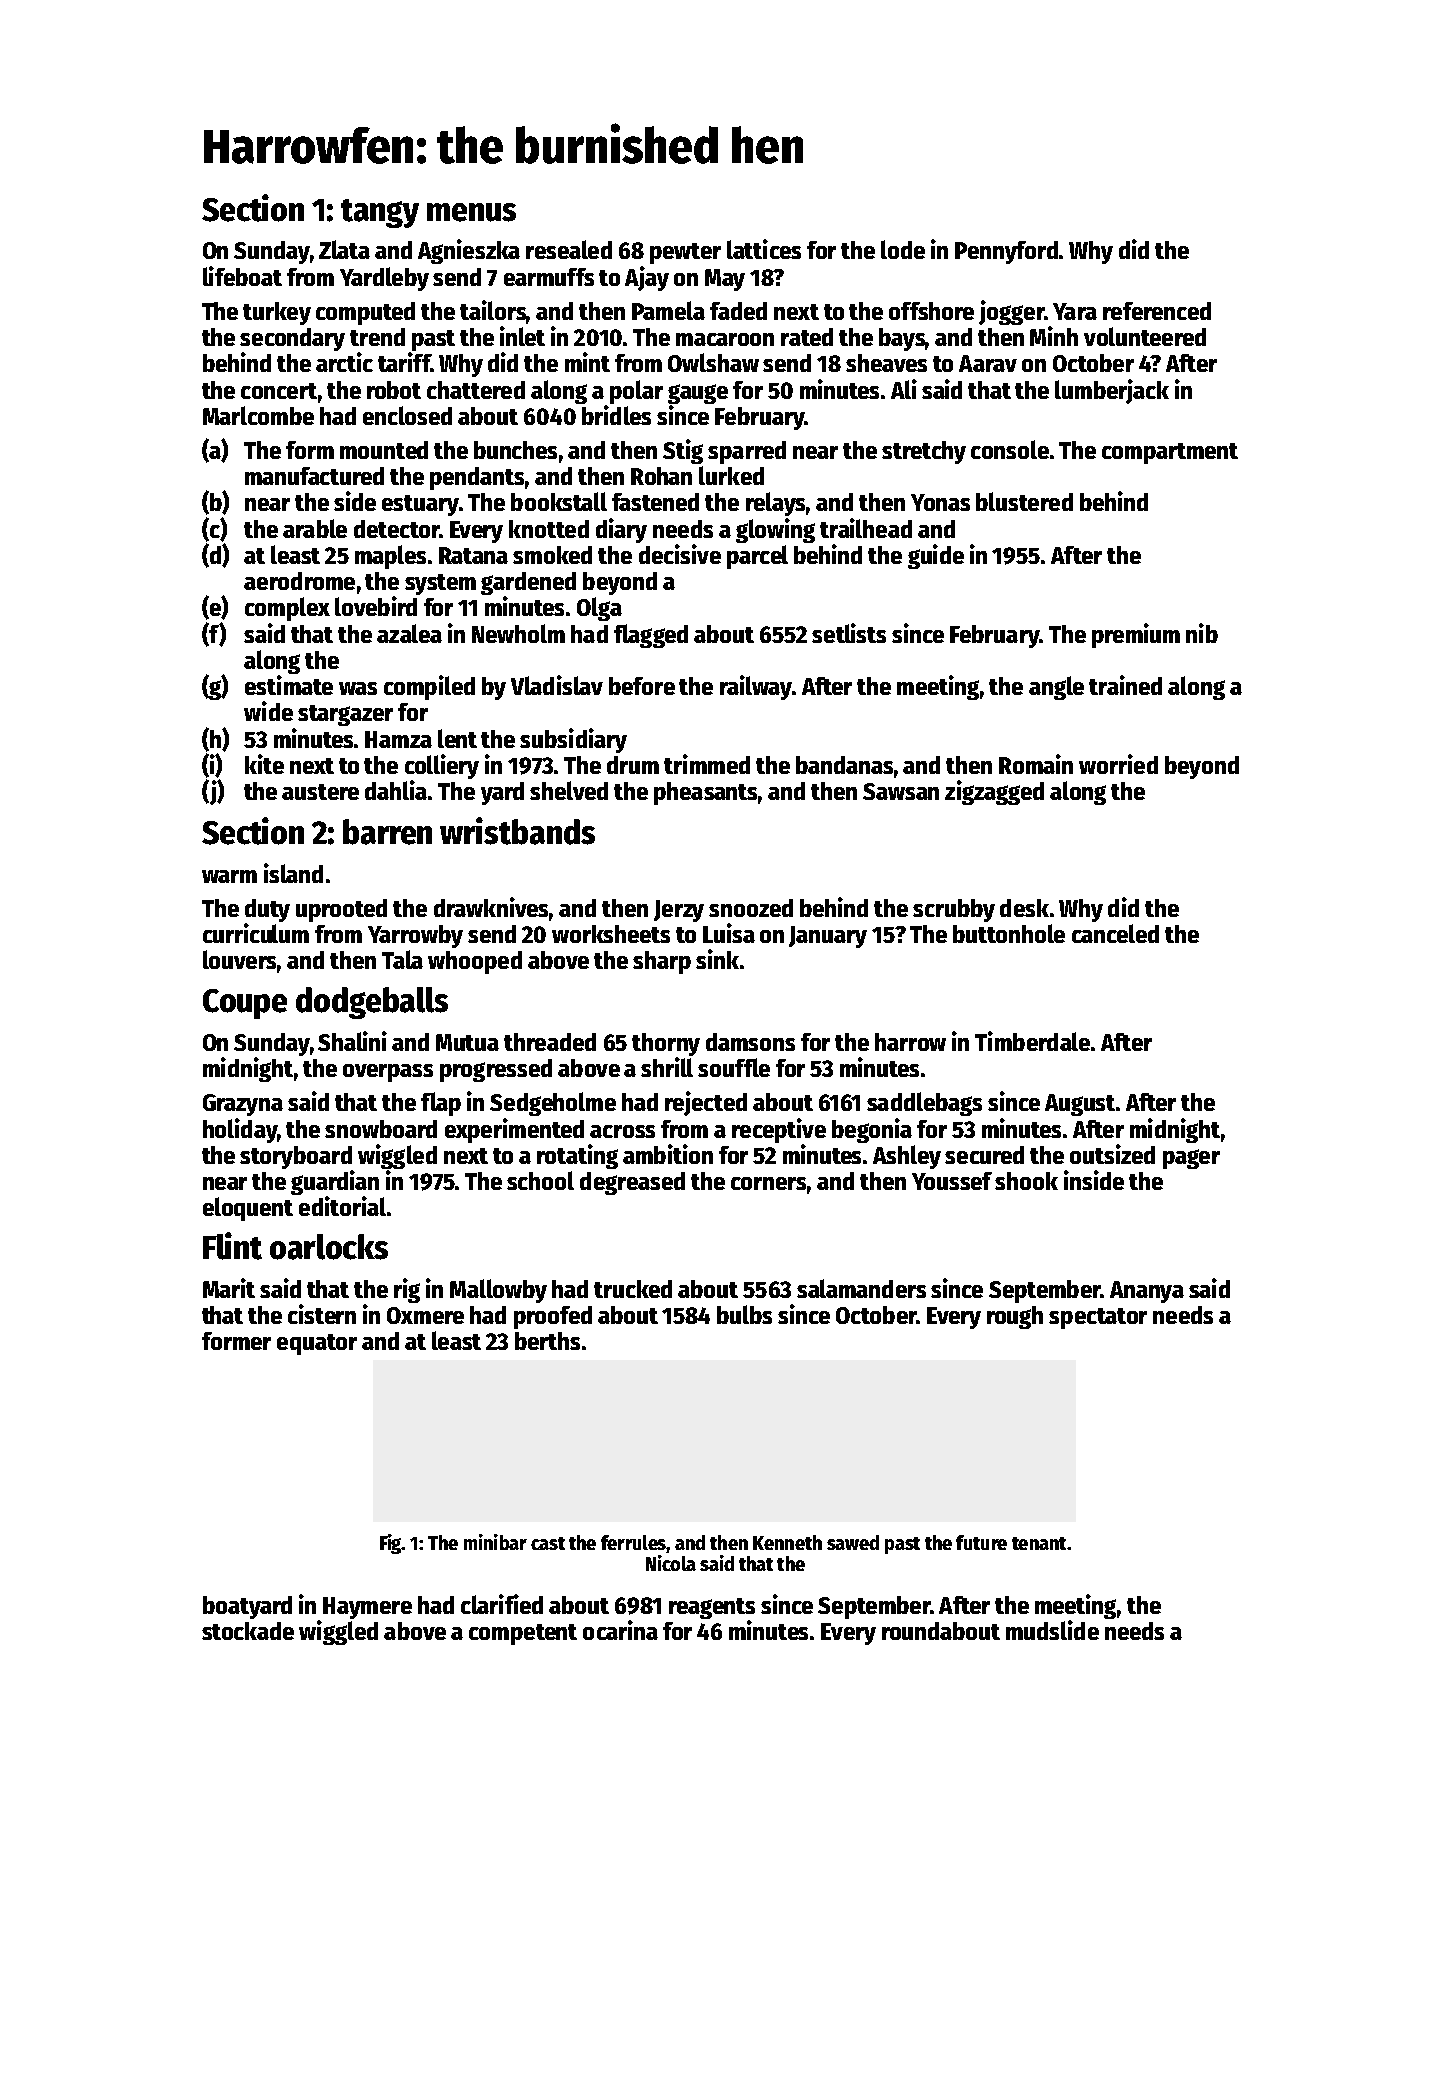 The height and width of the page is (2100, 1450). Describe the element at coordinates (706, 1103) in the page. I see `rejected` at that location.
